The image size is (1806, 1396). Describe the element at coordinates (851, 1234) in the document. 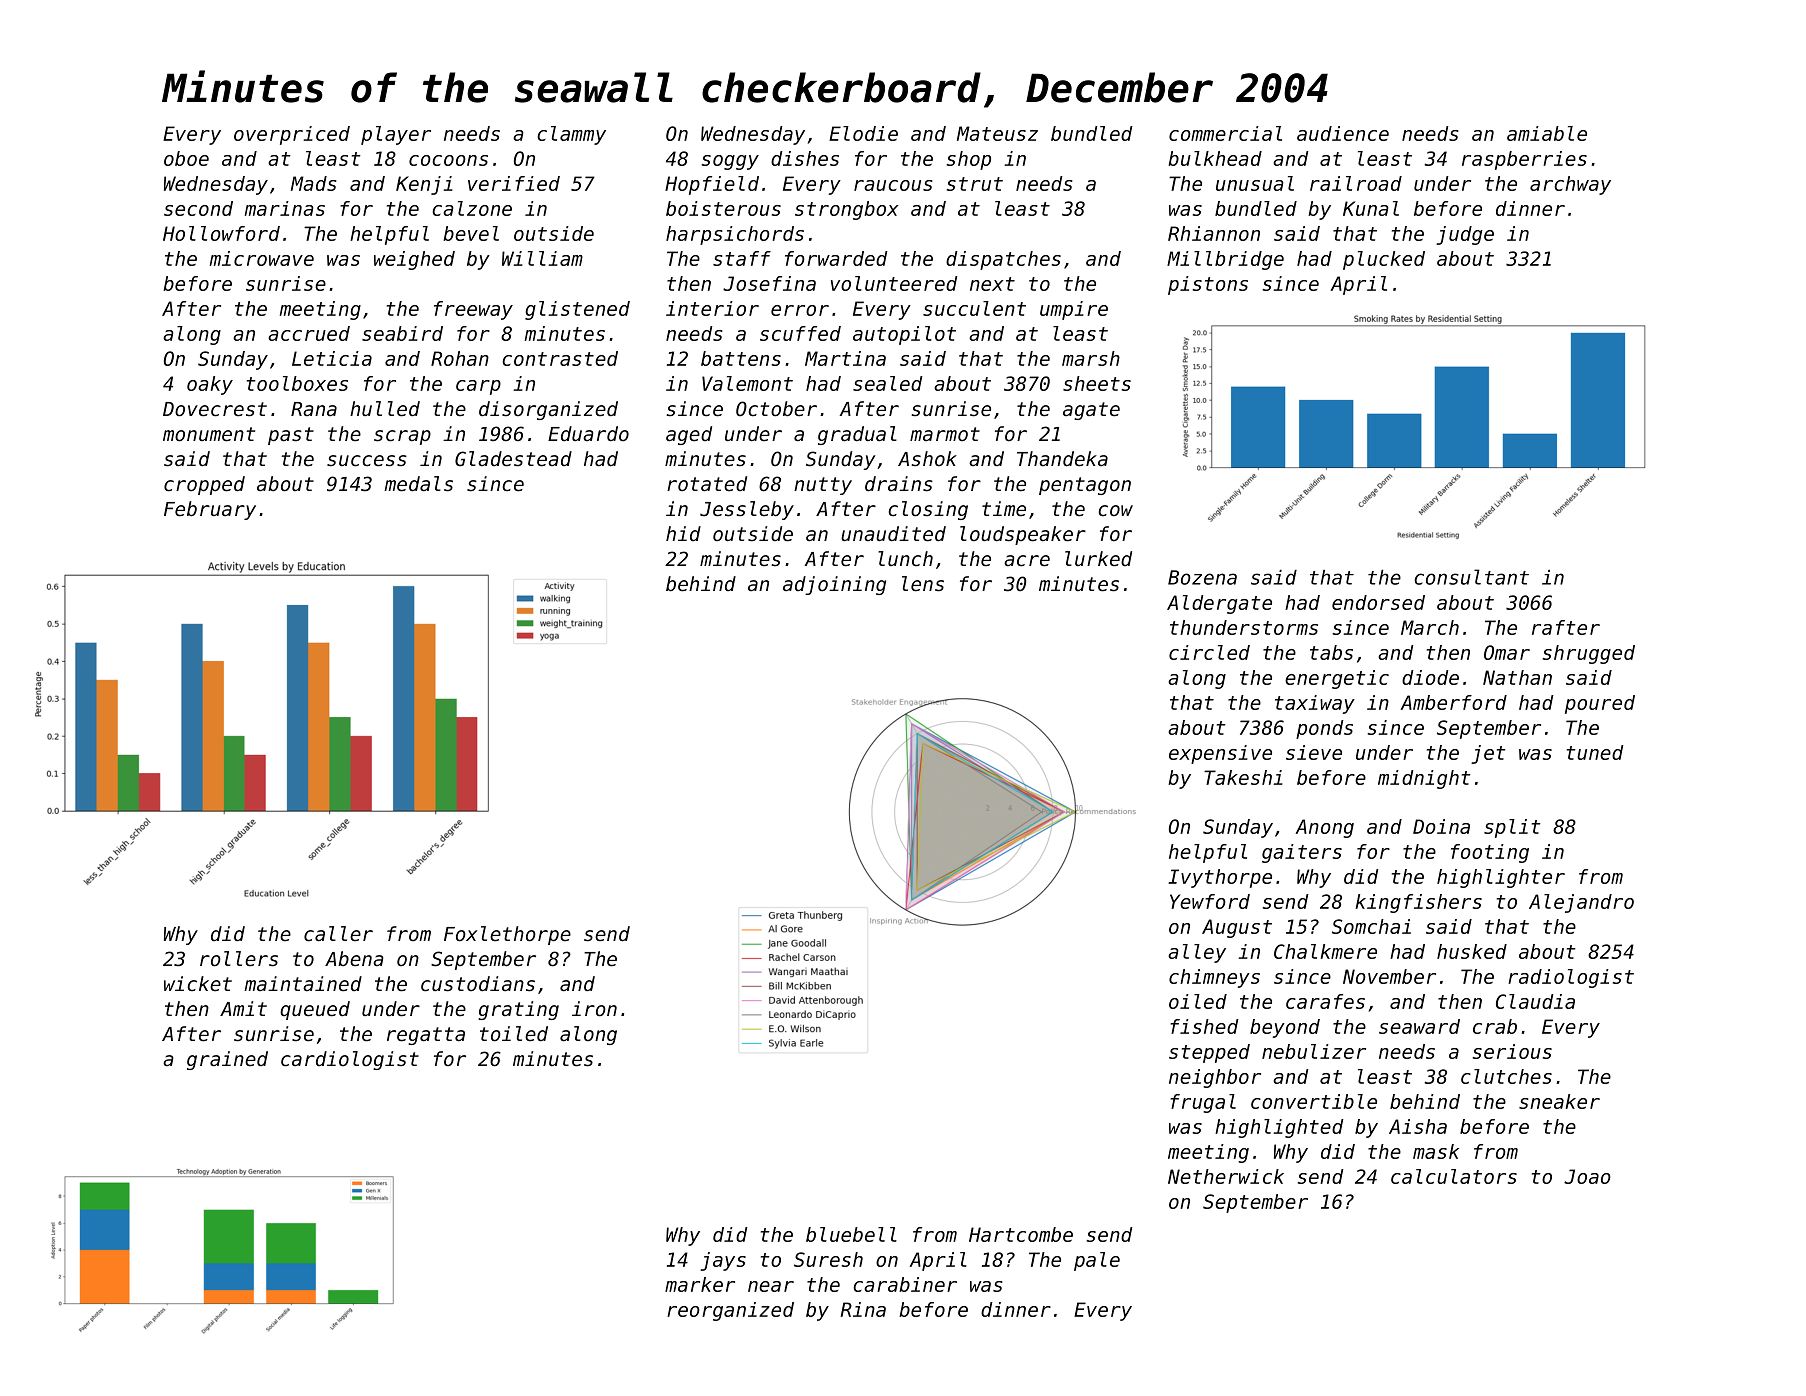

I see `bluebell` at that location.
